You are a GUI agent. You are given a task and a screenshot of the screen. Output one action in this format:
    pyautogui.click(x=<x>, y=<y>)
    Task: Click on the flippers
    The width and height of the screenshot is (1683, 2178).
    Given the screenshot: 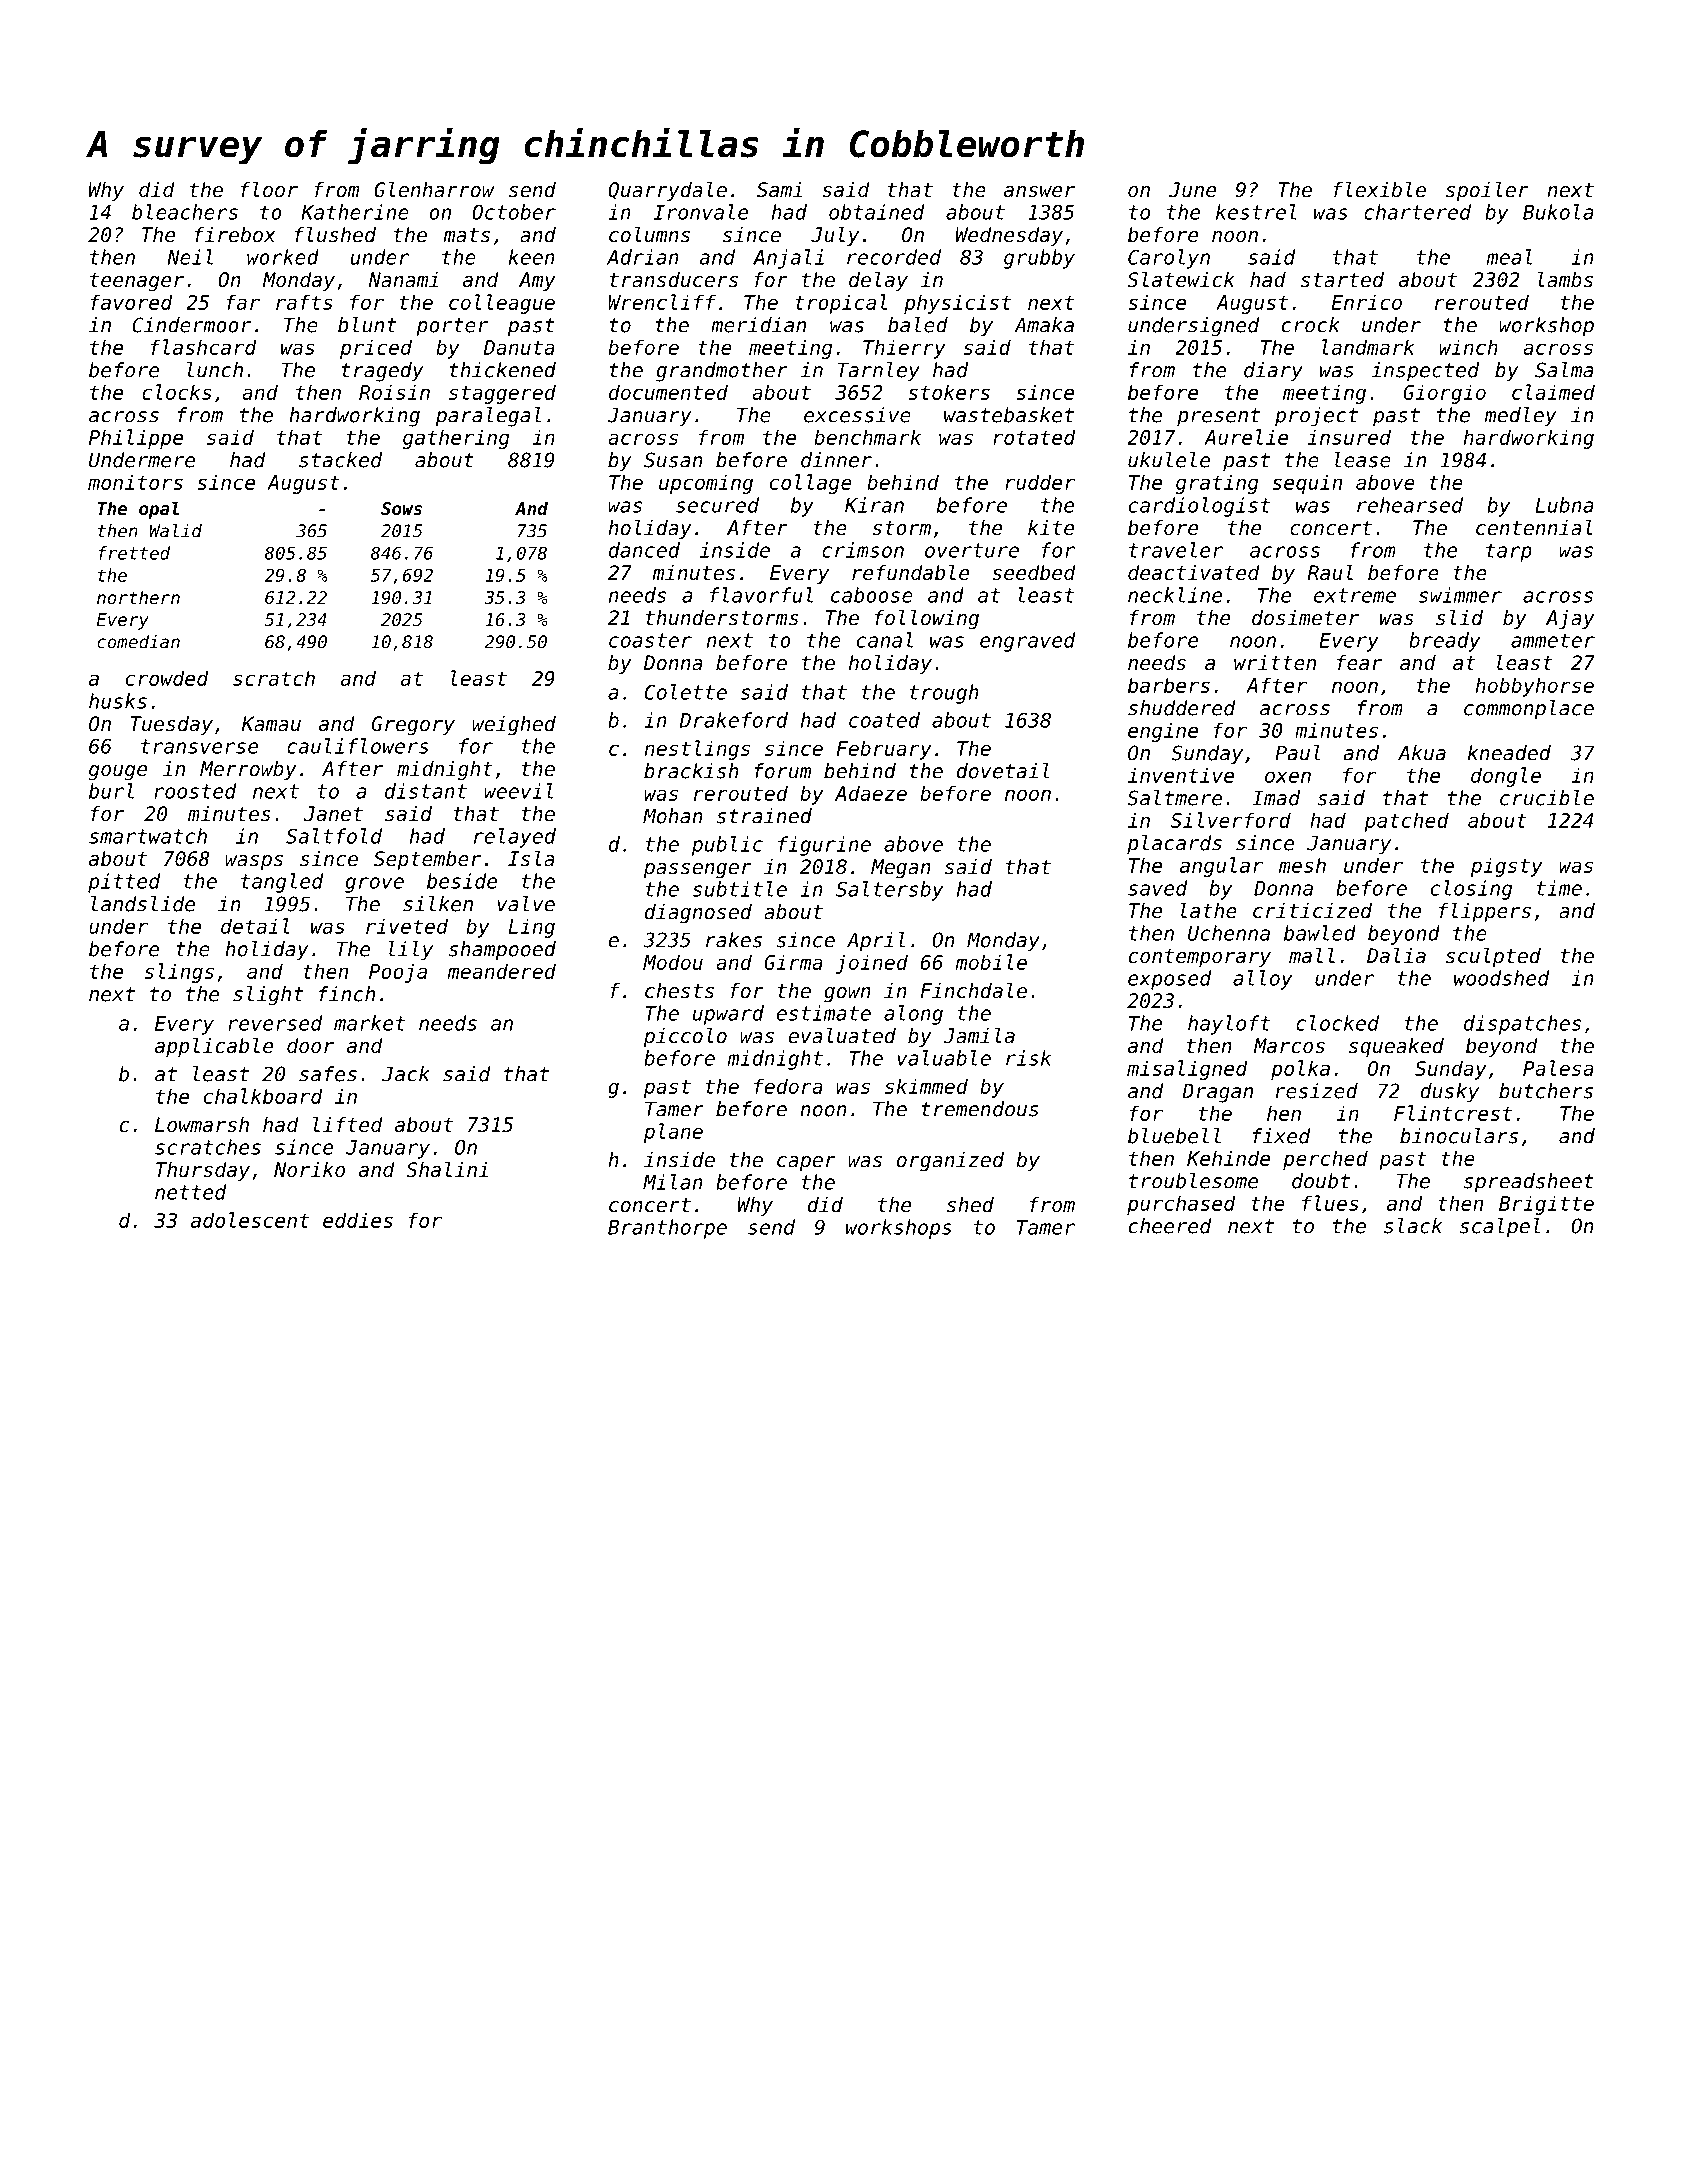 What is the action you would take?
    pyautogui.click(x=1485, y=912)
